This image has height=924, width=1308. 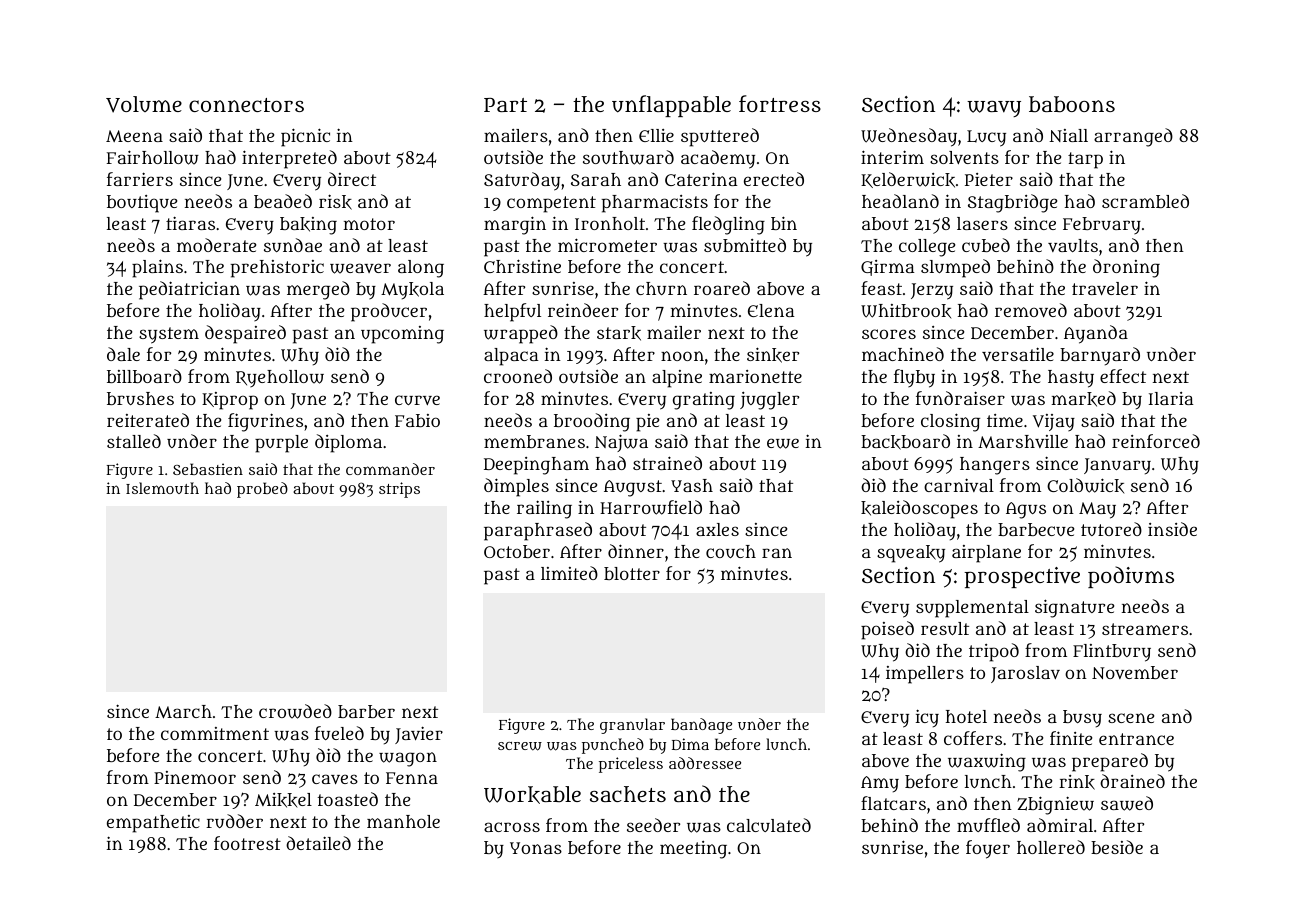 I want to click on stark, so click(x=619, y=333).
